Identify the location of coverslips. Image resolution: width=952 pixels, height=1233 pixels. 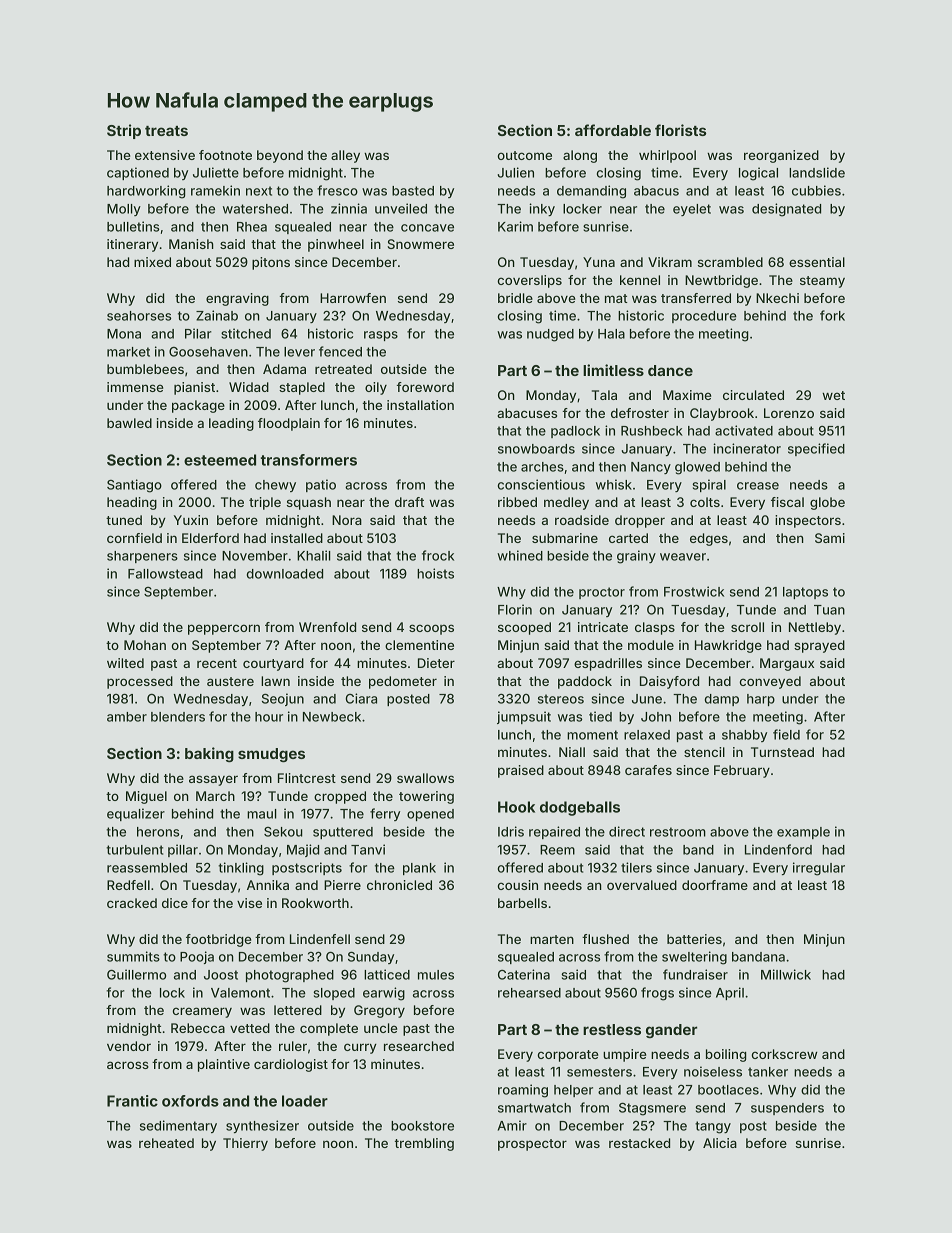
(530, 281).
